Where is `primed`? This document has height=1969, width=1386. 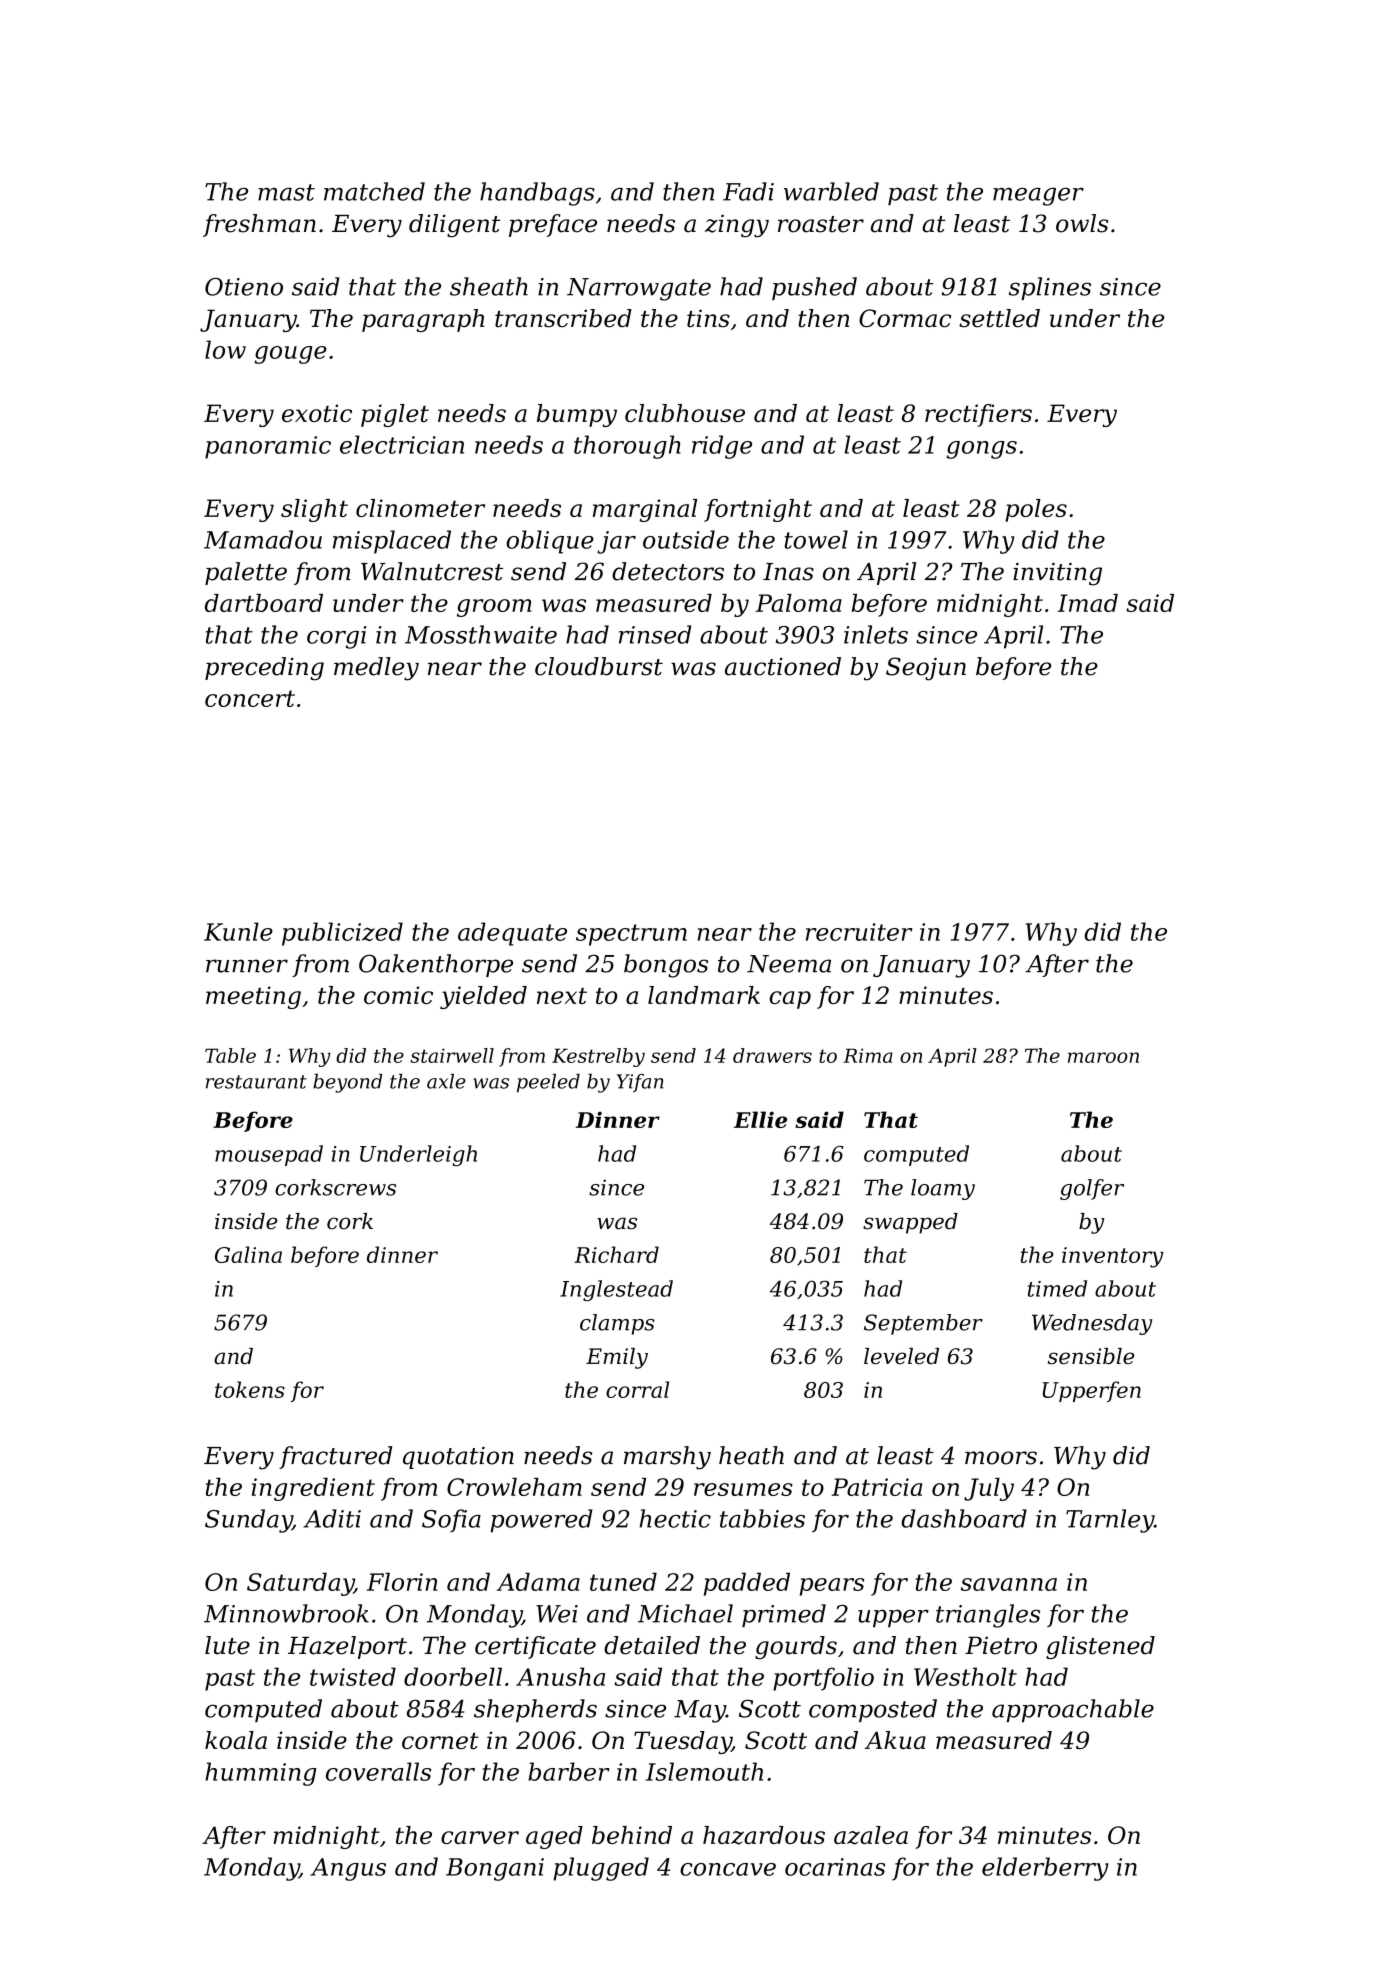 primed is located at coordinates (784, 1615).
